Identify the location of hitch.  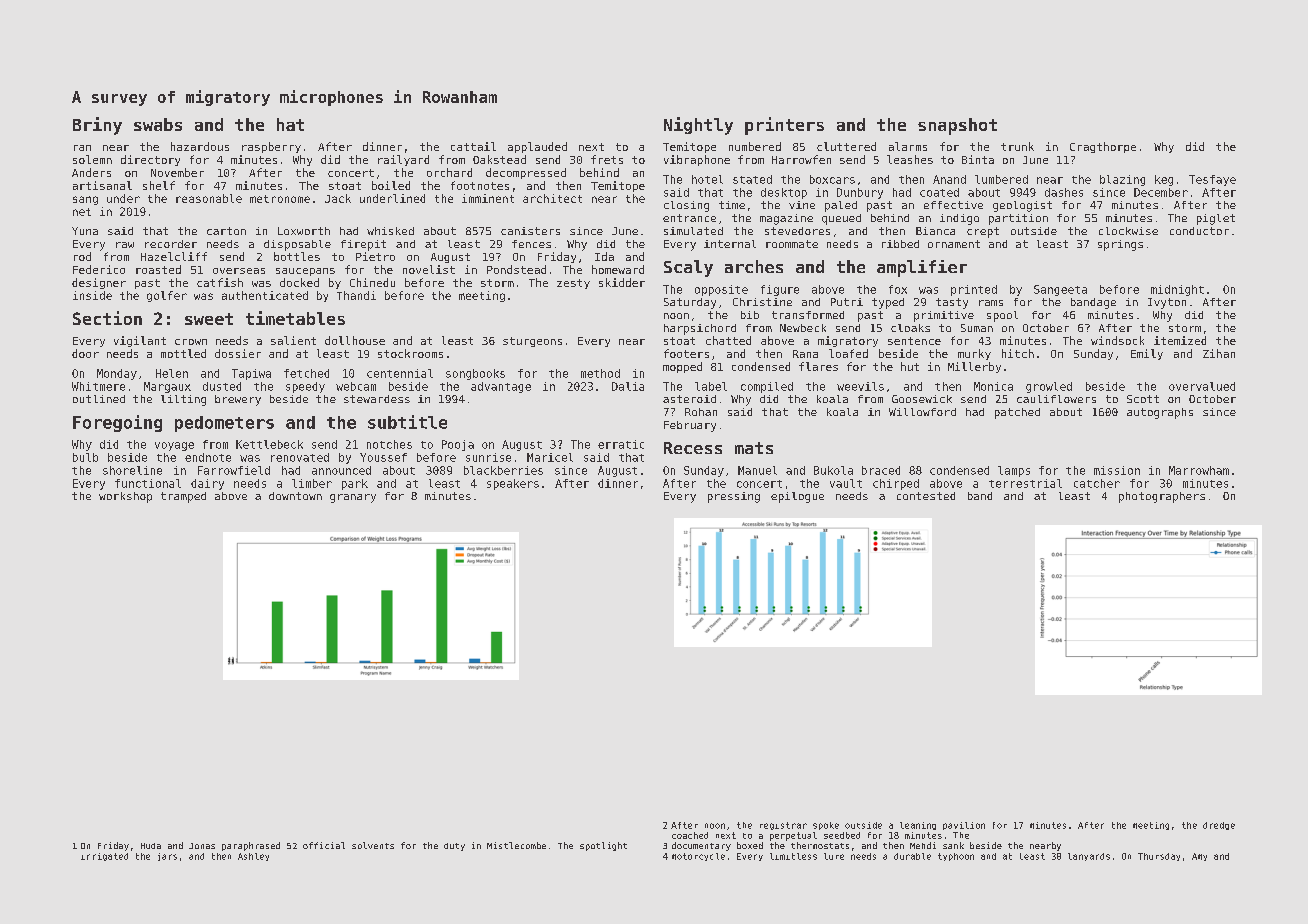
(1018, 353).
